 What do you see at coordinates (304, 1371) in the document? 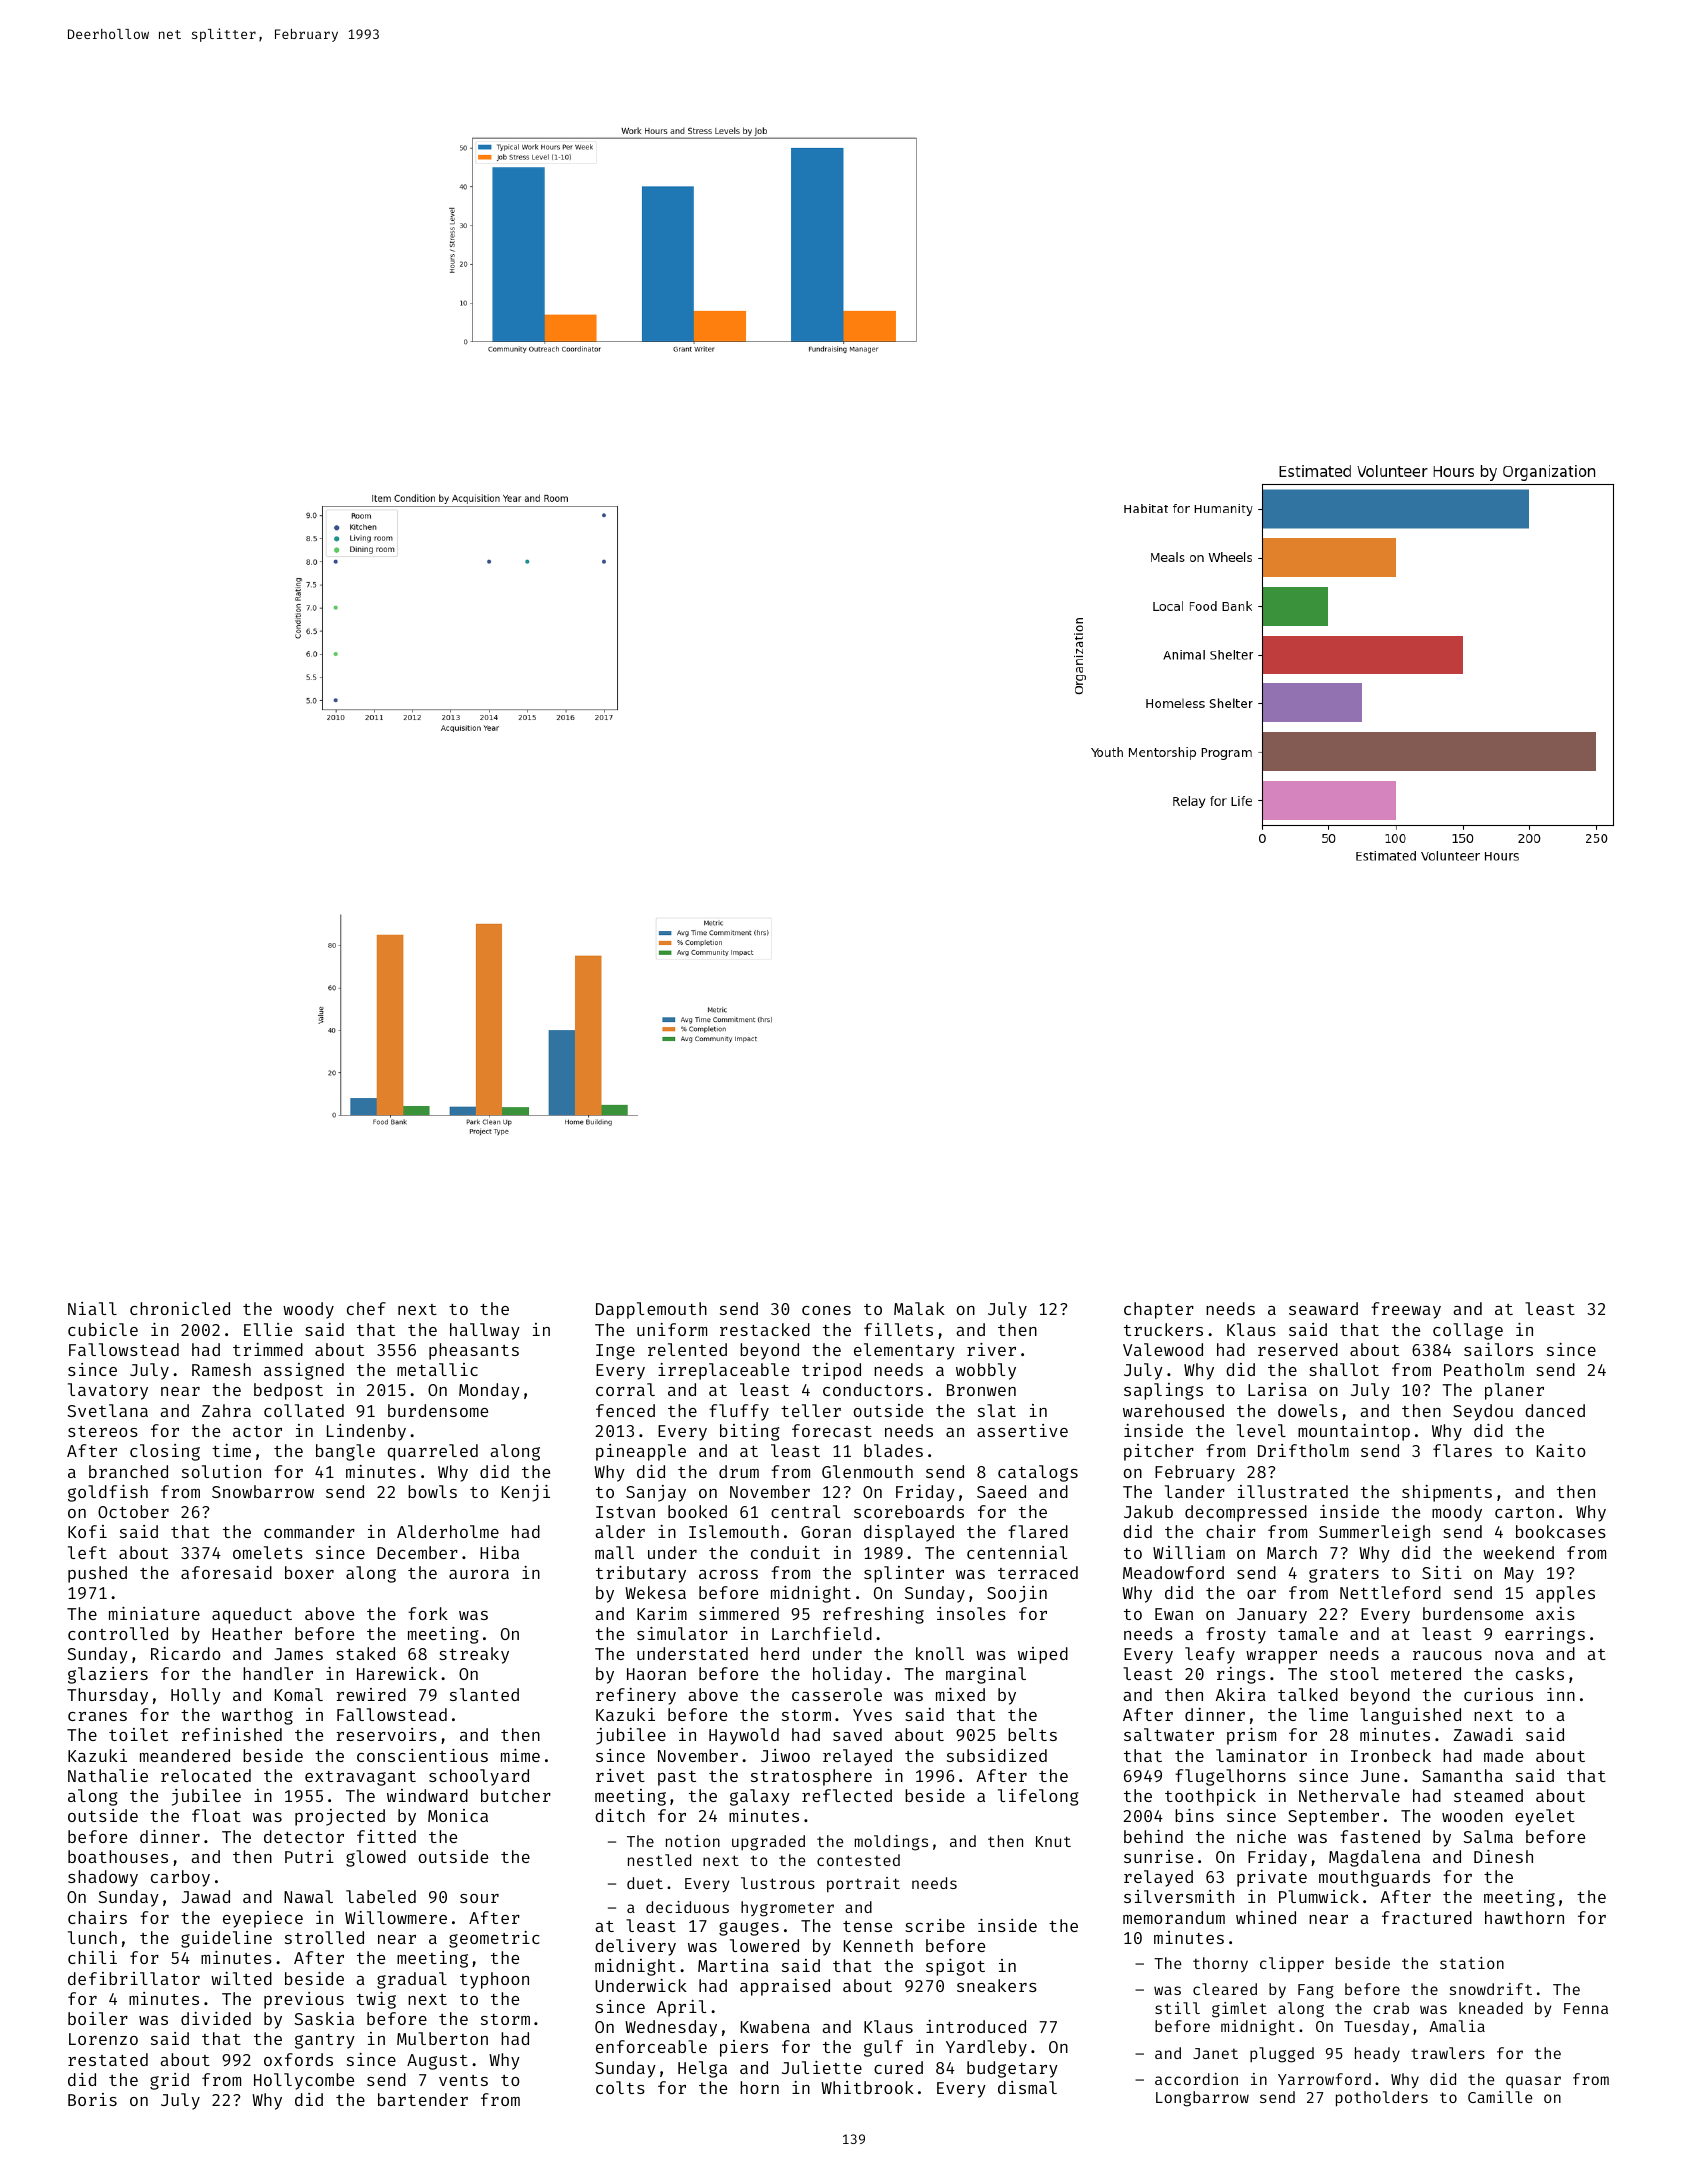
I see `assigned` at bounding box center [304, 1371].
